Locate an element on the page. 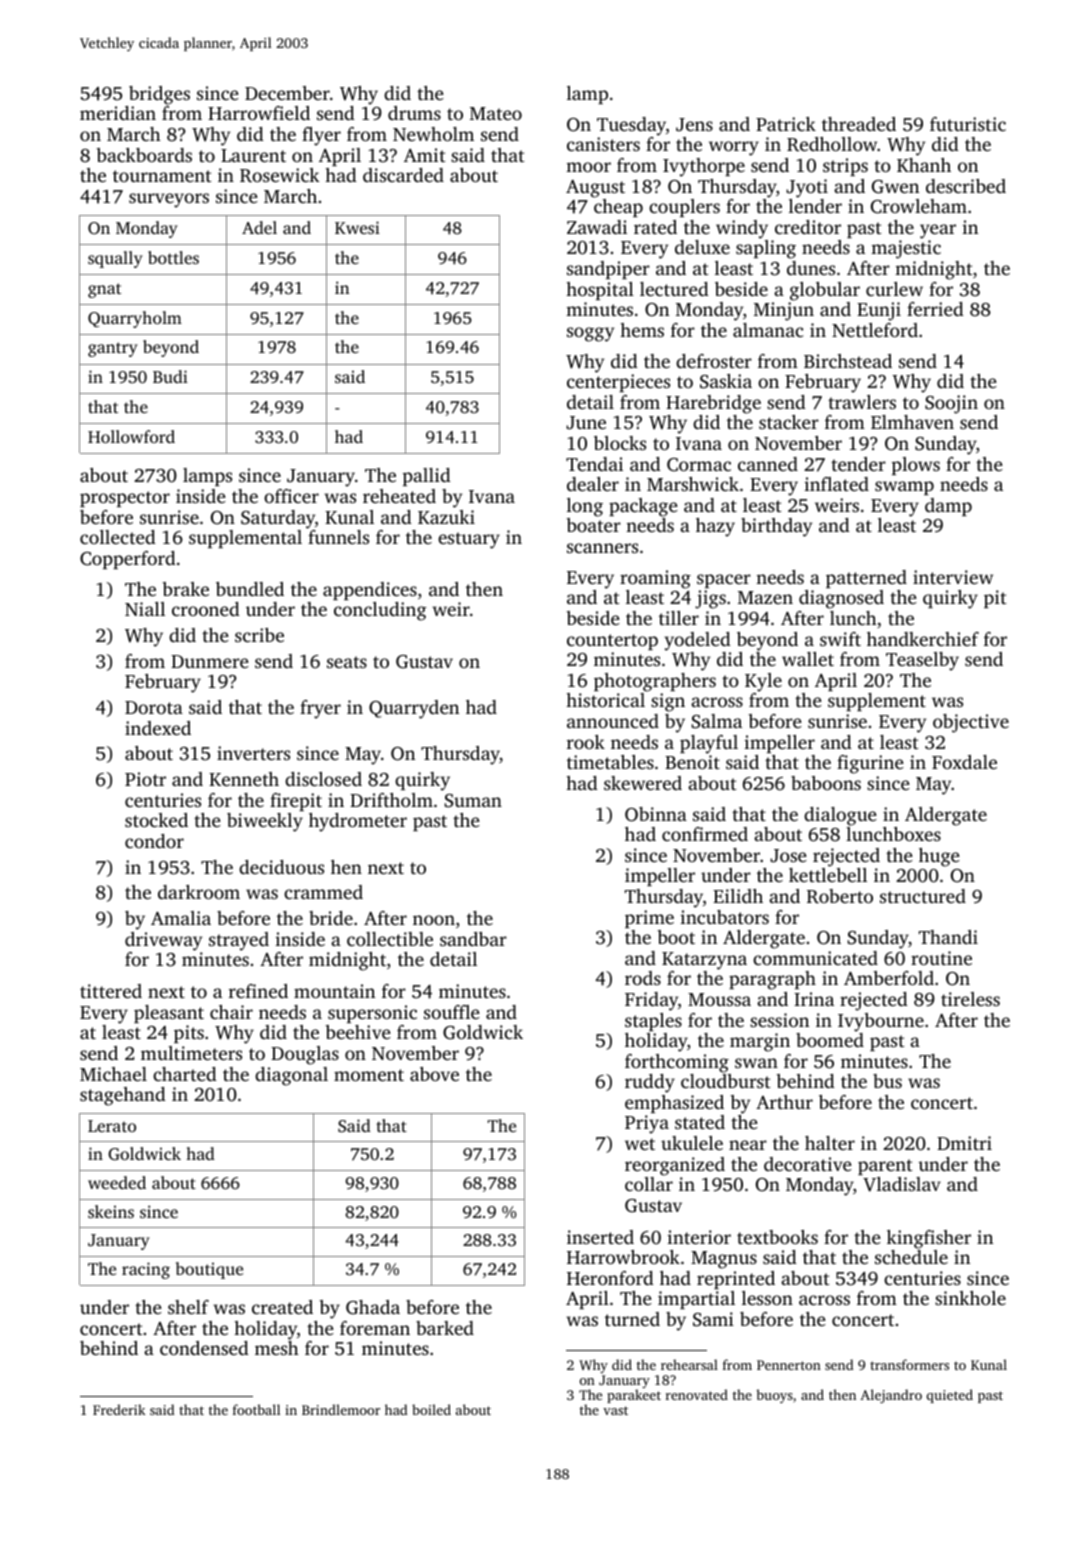  skewered is located at coordinates (643, 783).
